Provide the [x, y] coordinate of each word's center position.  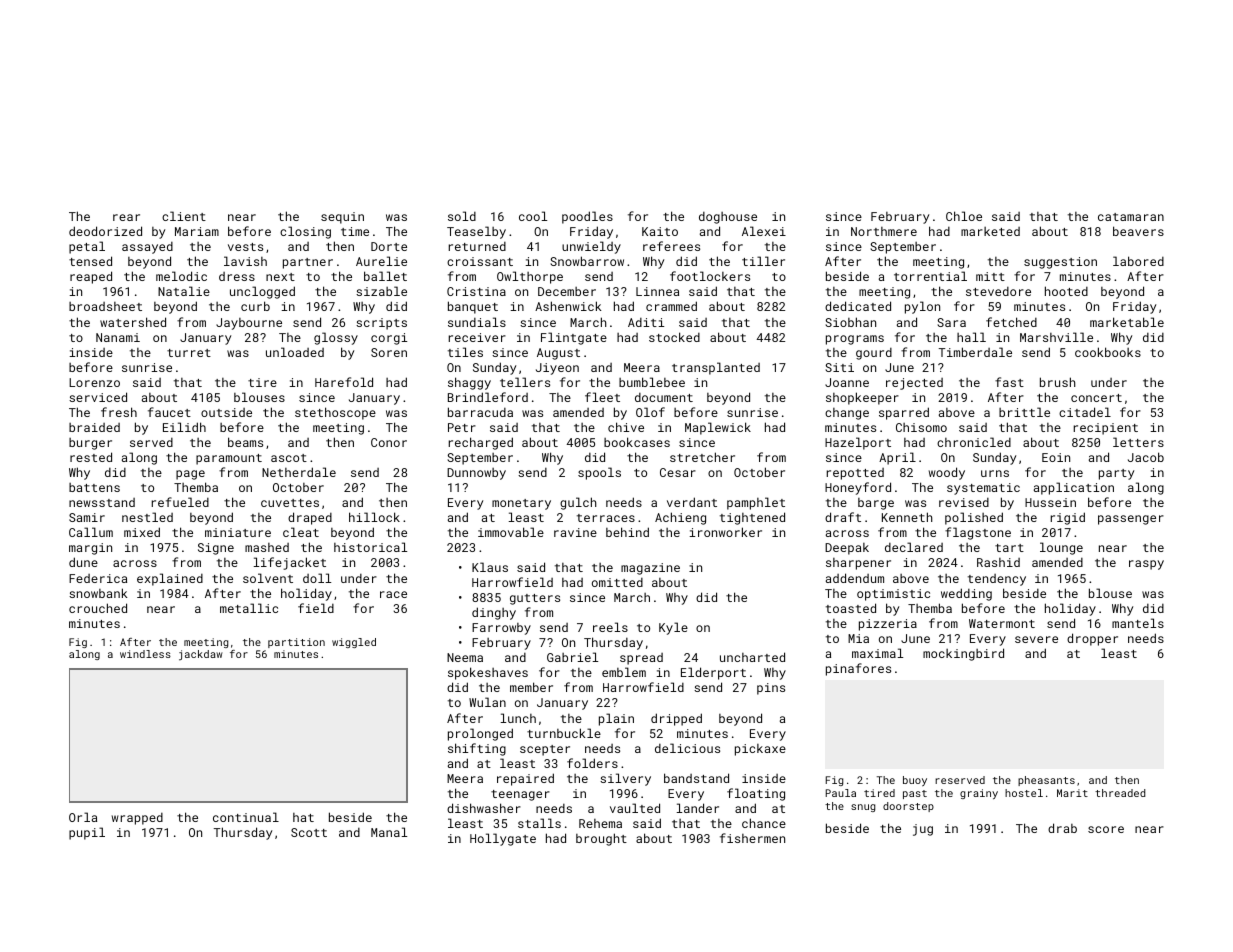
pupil [87, 833]
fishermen [752, 838]
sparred [904, 413]
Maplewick [718, 428]
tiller [763, 261]
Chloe [964, 216]
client [184, 216]
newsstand [102, 502]
